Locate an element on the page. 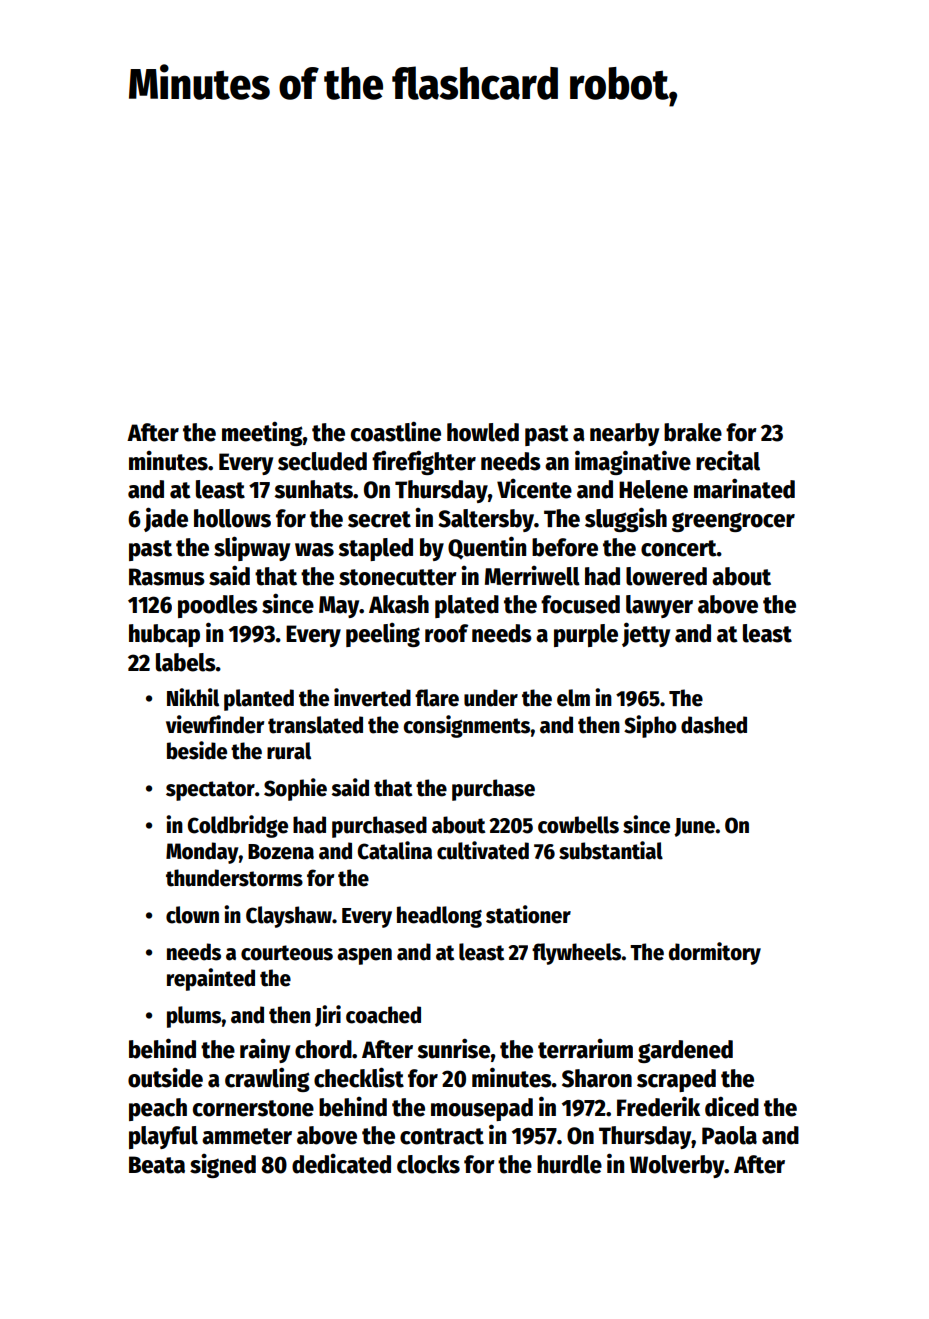  labels is located at coordinates (186, 662).
